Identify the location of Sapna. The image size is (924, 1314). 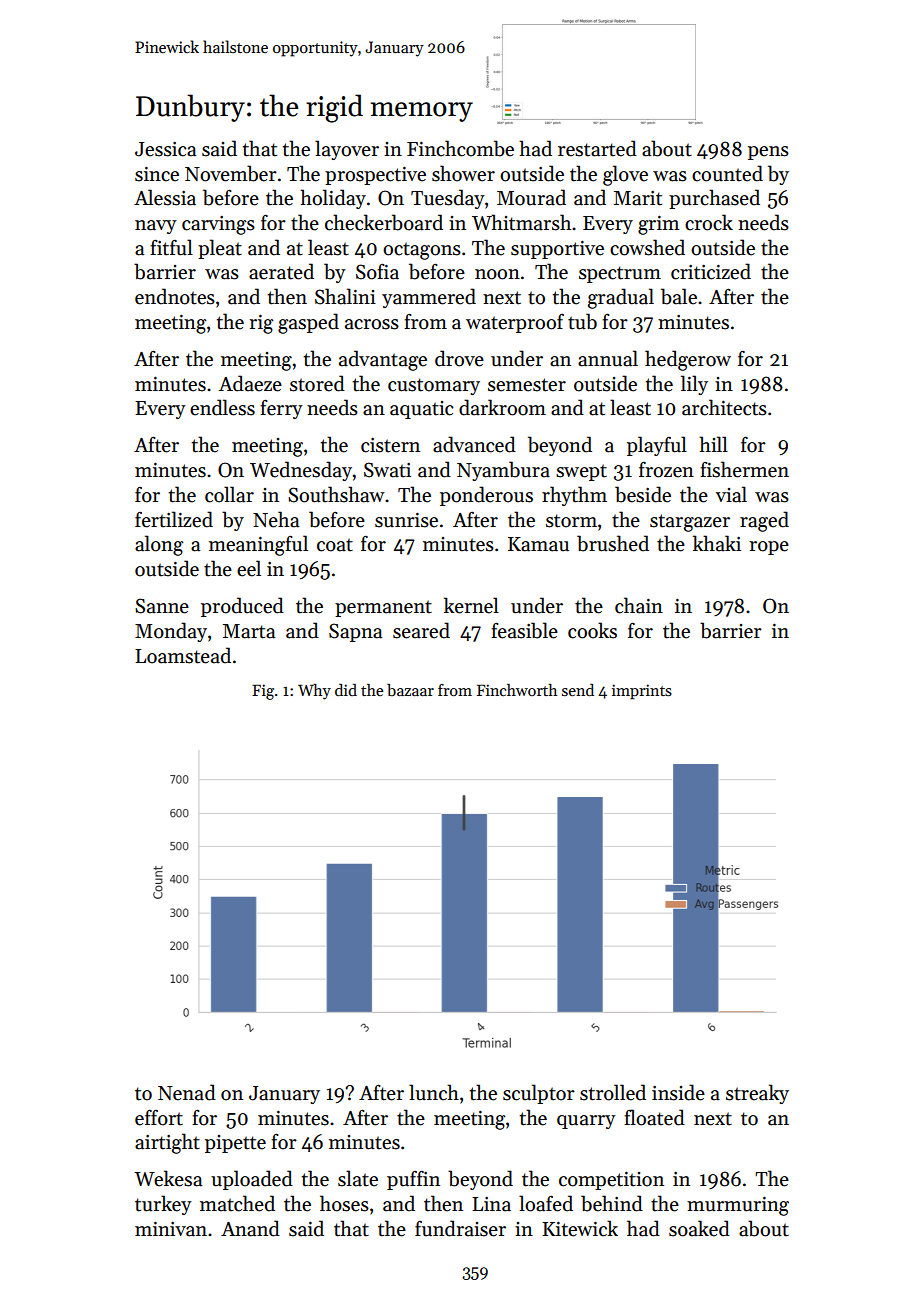
(355, 632).
